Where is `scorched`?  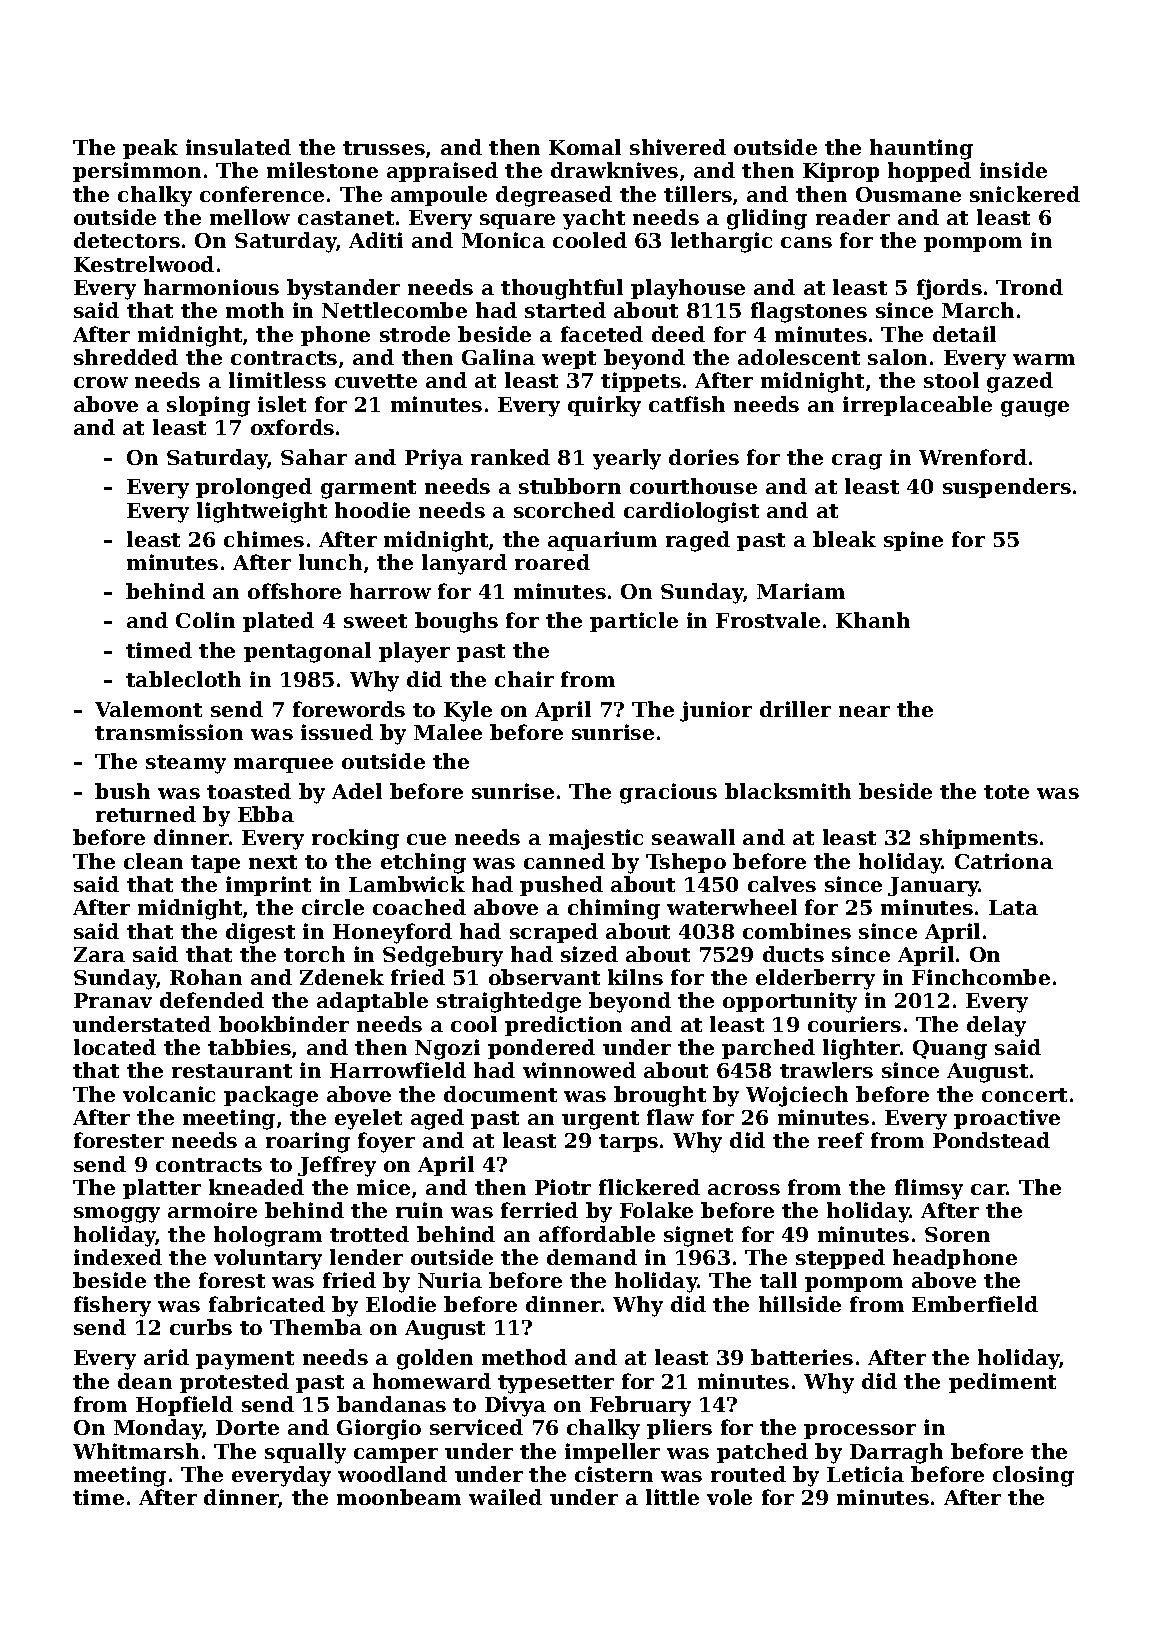 scorched is located at coordinates (564, 510).
